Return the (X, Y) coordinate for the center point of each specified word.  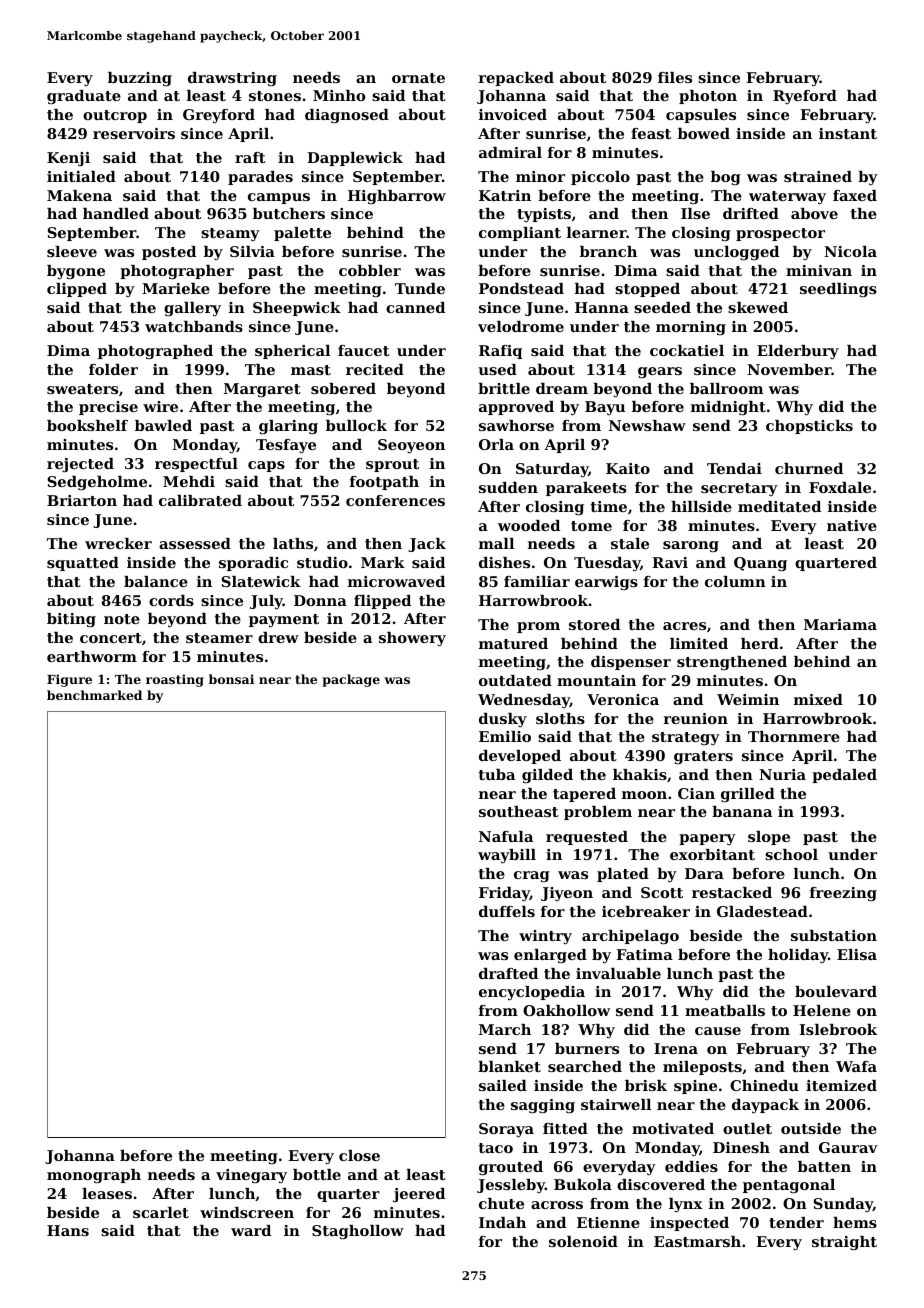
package (351, 680)
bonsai (231, 679)
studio (322, 562)
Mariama (840, 624)
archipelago (630, 937)
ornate (418, 78)
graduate (84, 97)
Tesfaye (286, 446)
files (675, 77)
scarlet (161, 1212)
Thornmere (794, 736)
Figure (69, 680)
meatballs (725, 1010)
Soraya (506, 1130)
